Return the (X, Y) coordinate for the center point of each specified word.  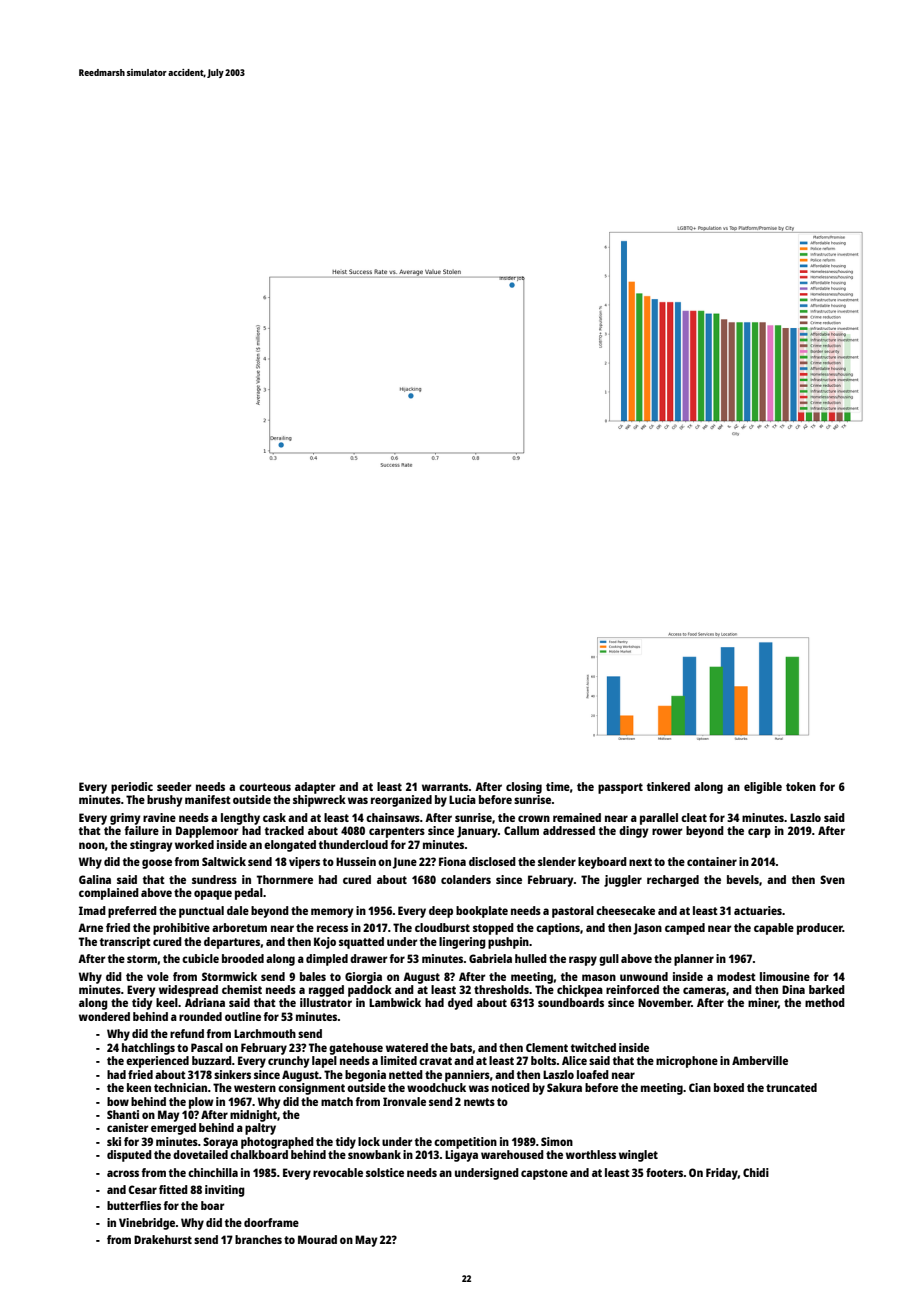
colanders (466, 879)
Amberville (760, 1060)
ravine (159, 817)
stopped (493, 929)
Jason (647, 929)
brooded (243, 958)
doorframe (271, 1222)
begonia (365, 1076)
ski (114, 1141)
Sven (832, 879)
